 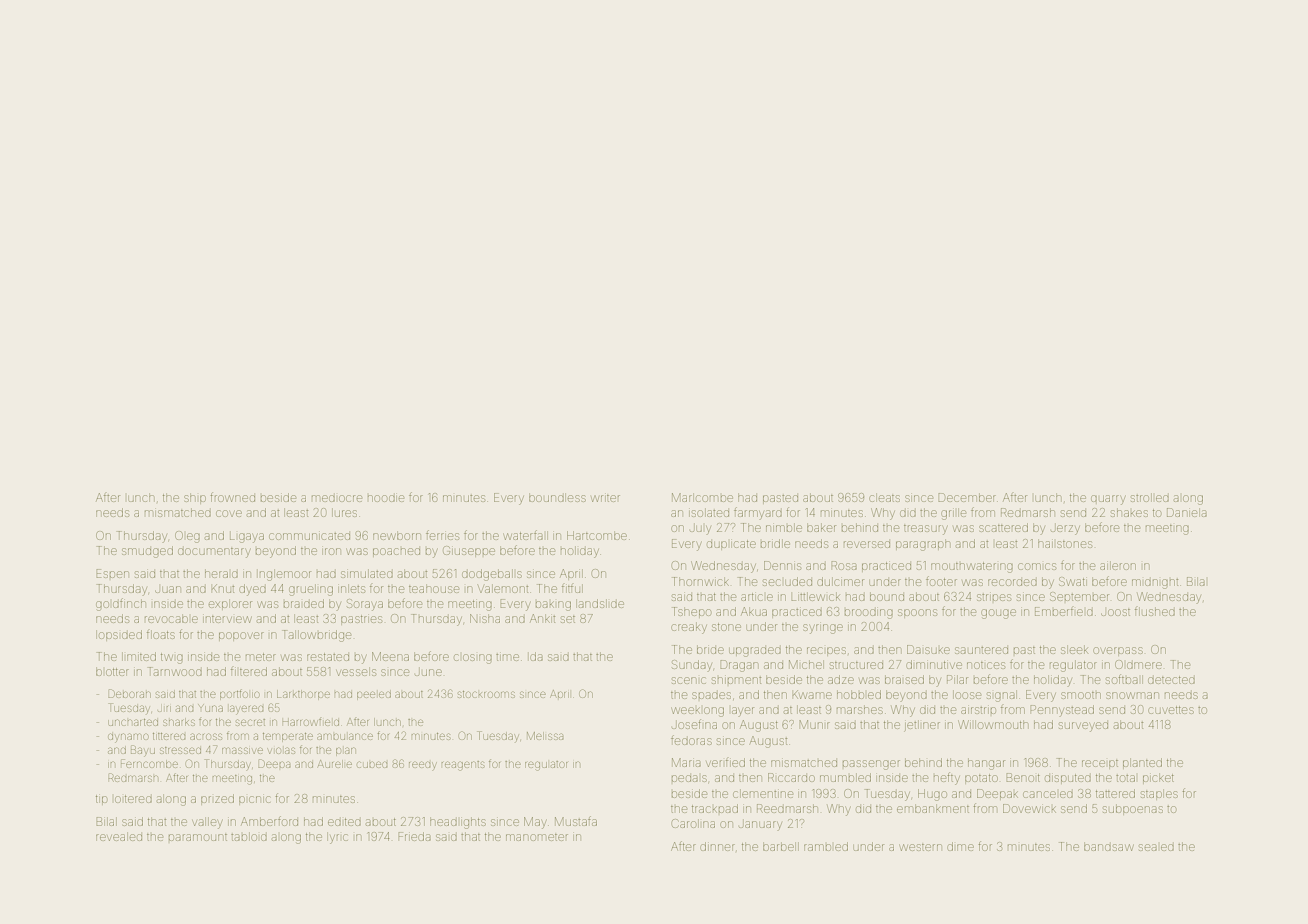 I want to click on aileron, so click(x=1118, y=565).
